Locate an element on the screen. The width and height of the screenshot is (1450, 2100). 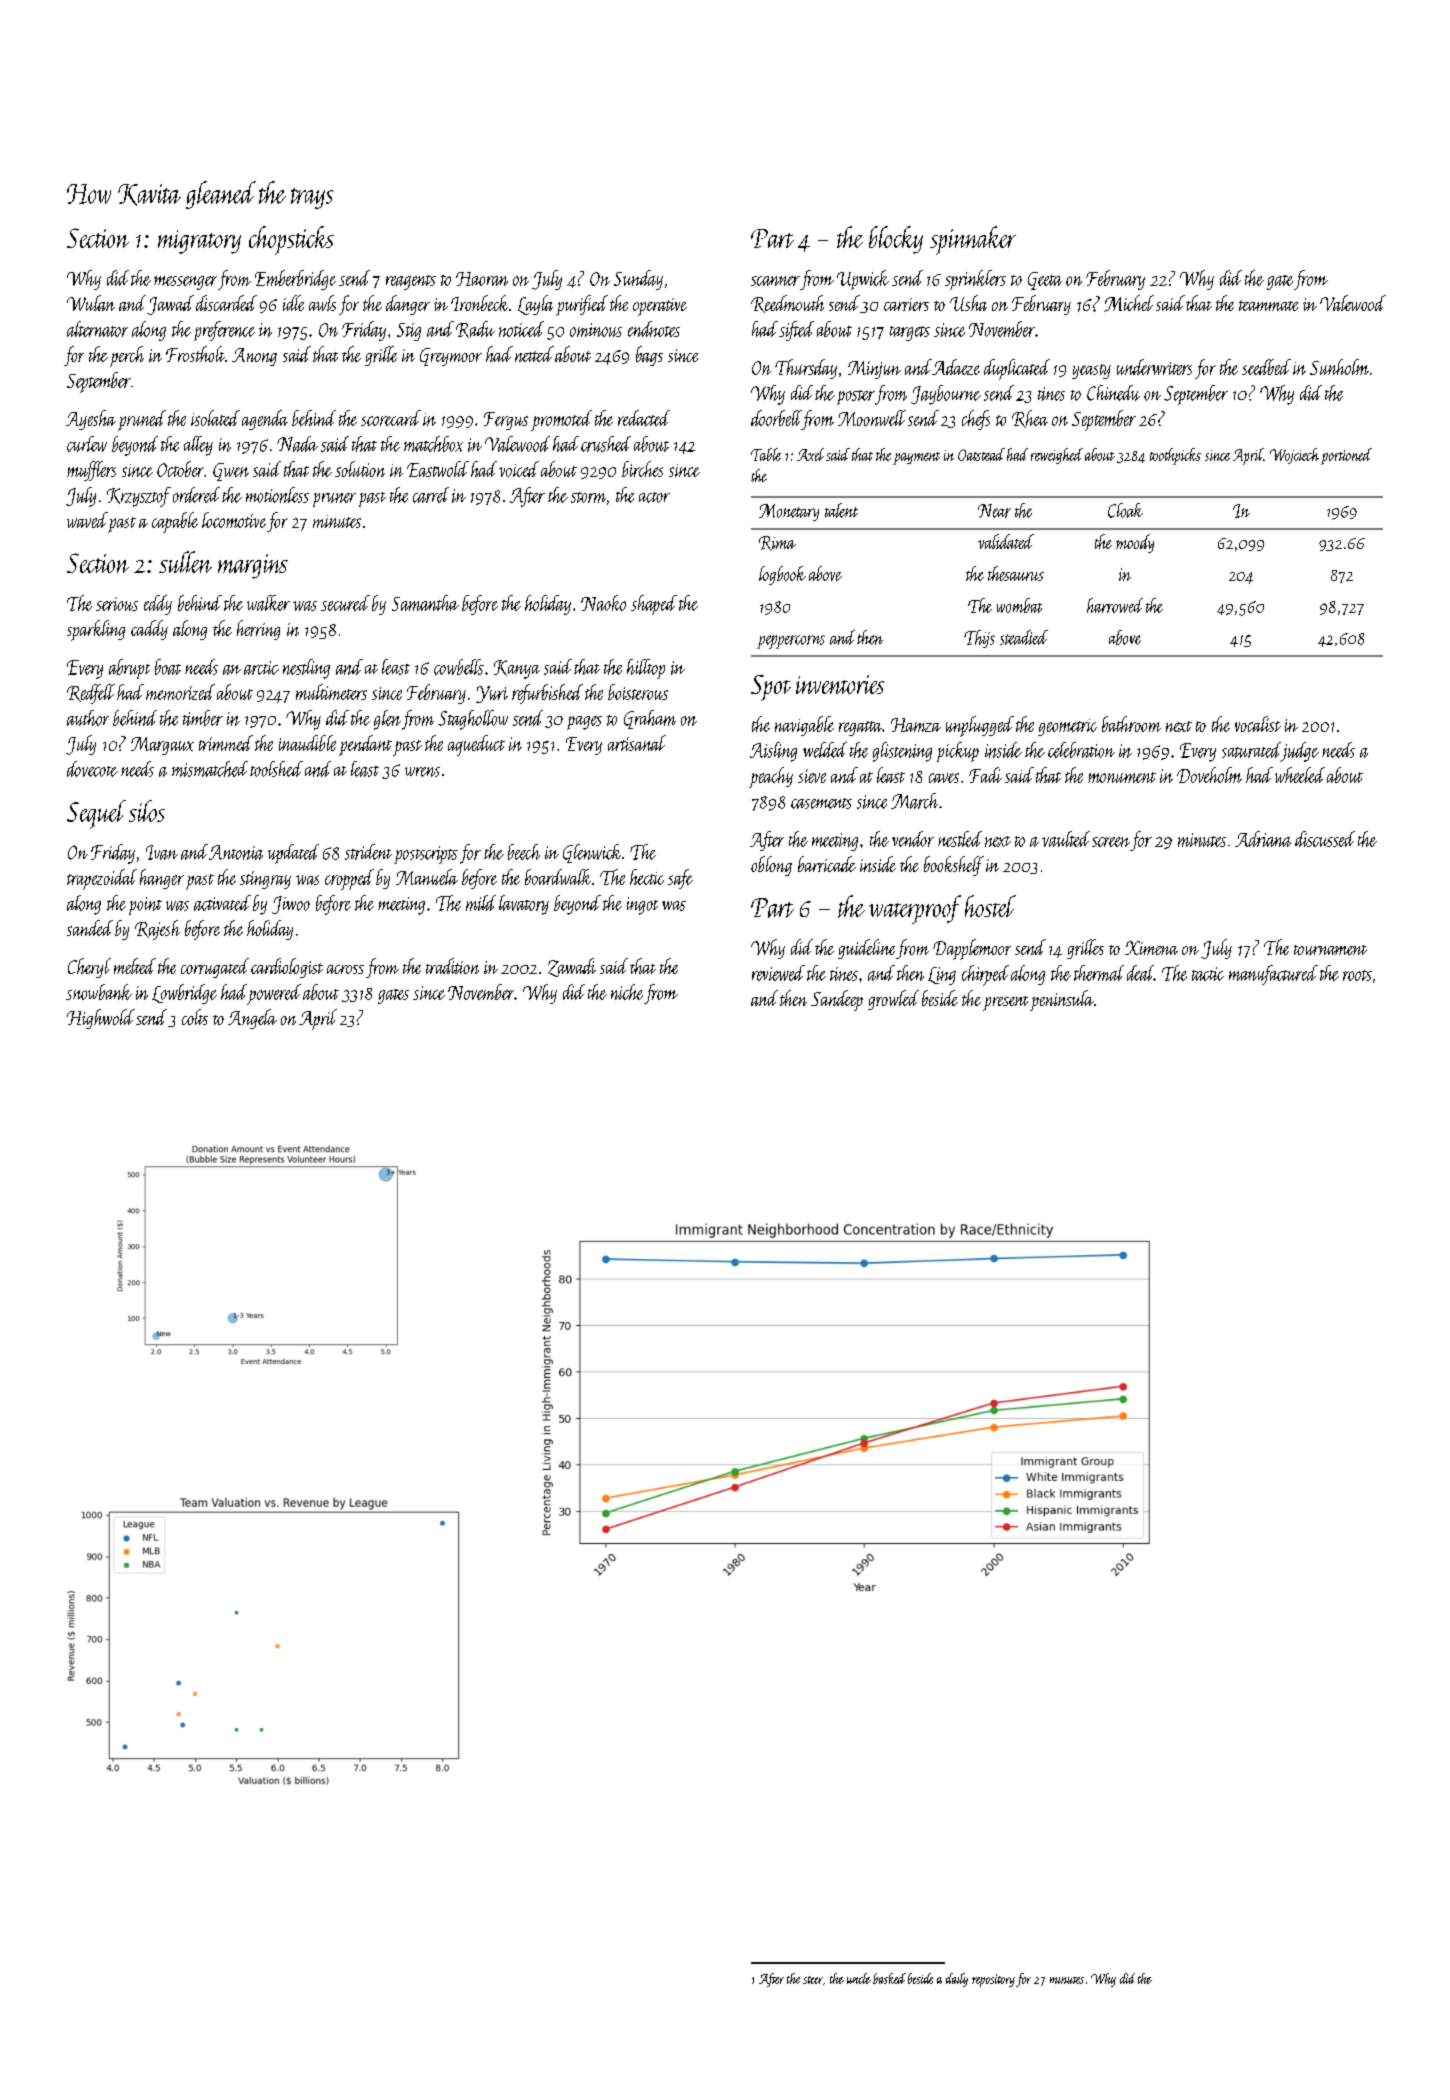
Michel is located at coordinates (1129, 303).
